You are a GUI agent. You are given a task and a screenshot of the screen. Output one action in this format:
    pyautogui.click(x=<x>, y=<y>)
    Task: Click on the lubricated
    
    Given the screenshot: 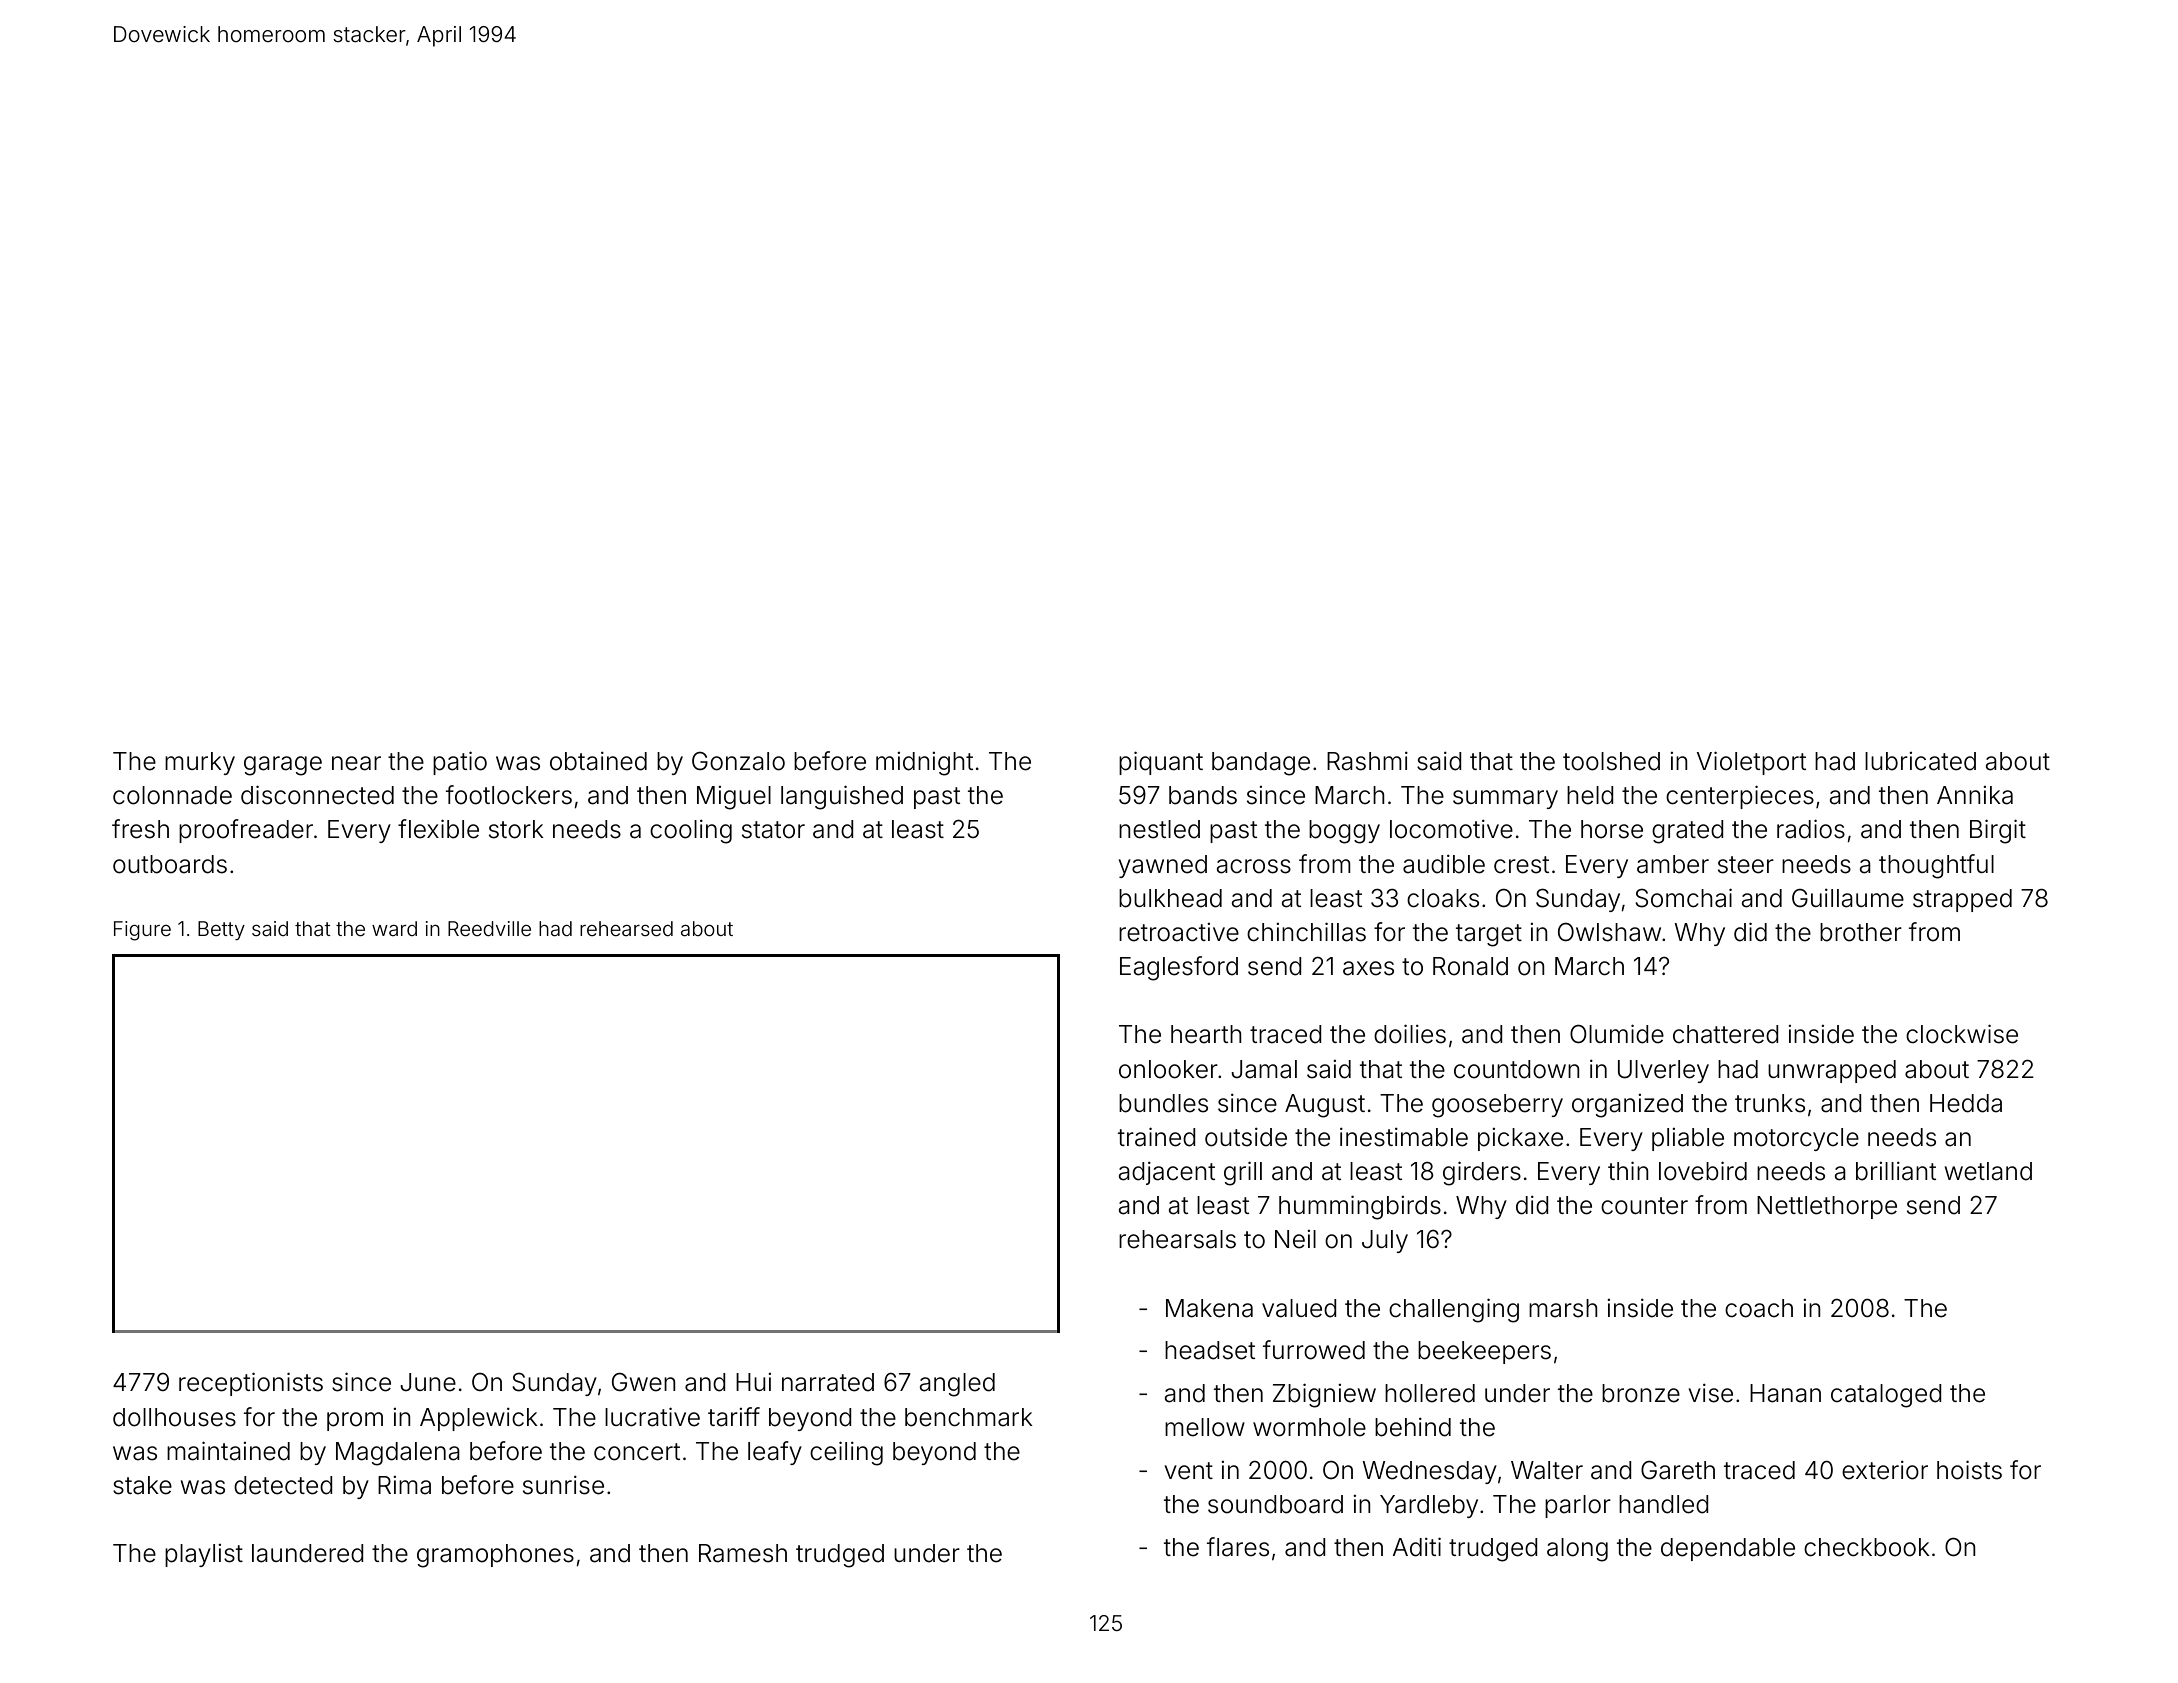 What is the action you would take?
    pyautogui.click(x=1920, y=761)
